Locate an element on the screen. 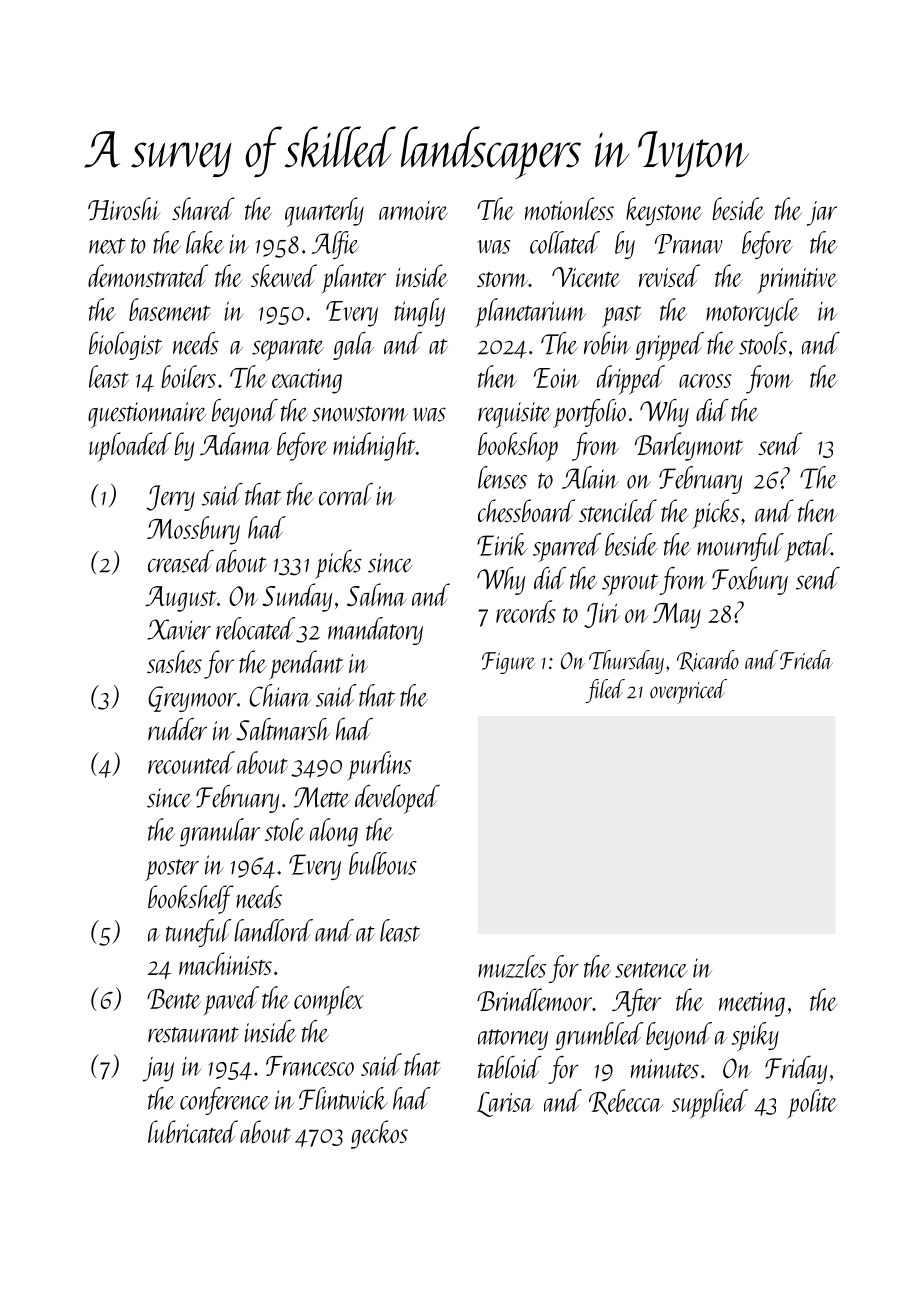  geckos is located at coordinates (379, 1134).
